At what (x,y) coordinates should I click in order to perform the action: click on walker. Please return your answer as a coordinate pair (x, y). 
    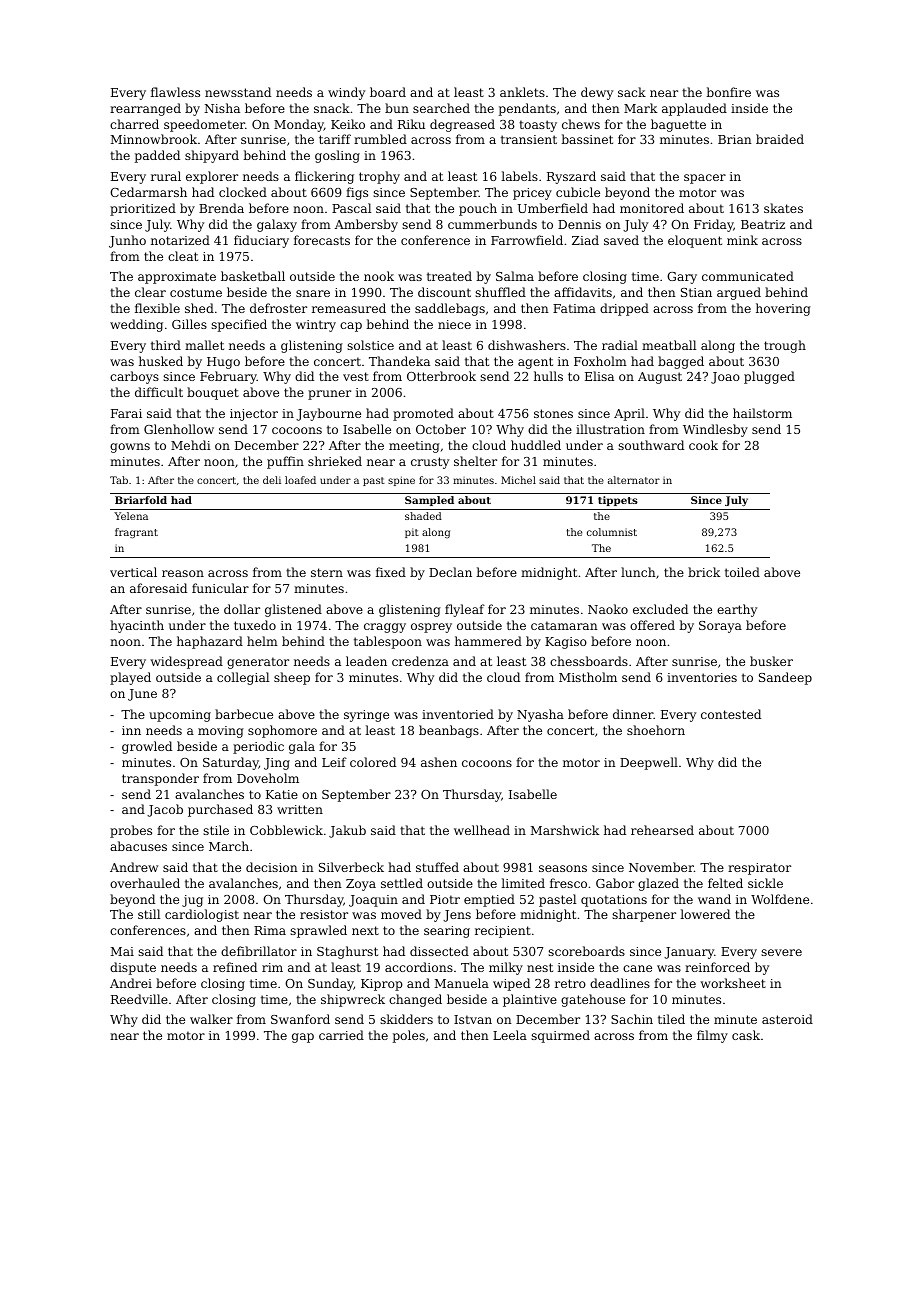
    Looking at the image, I should click on (211, 1019).
